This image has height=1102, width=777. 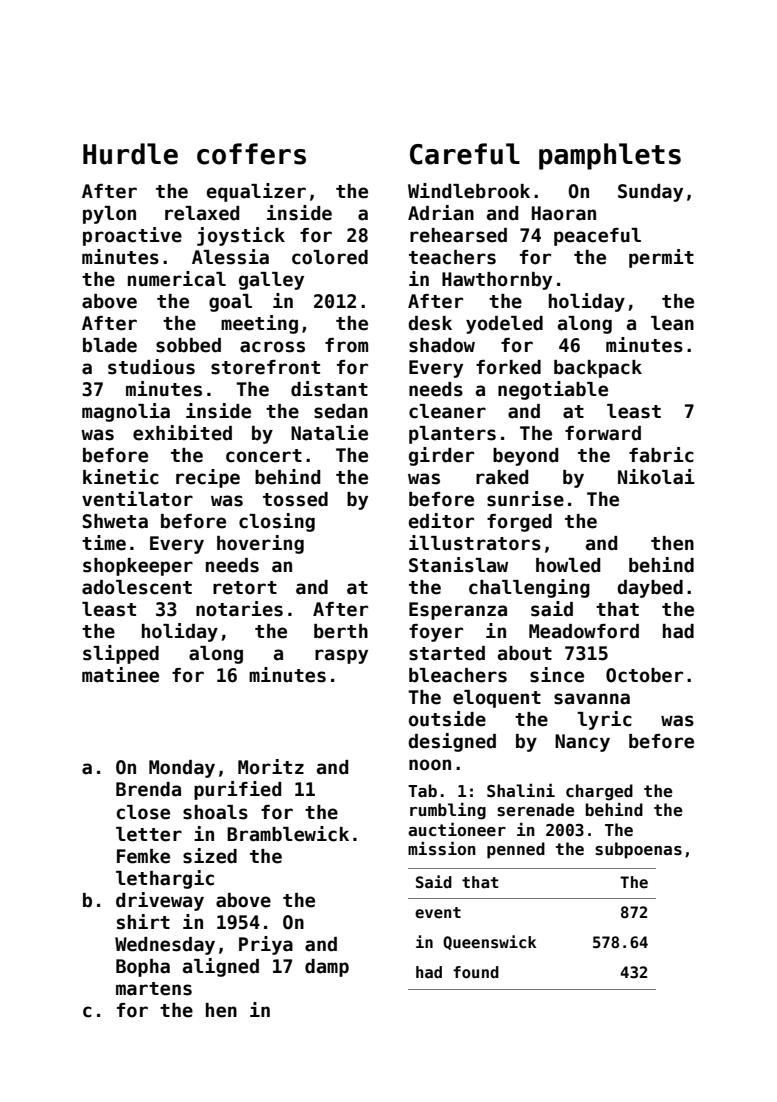 What do you see at coordinates (469, 191) in the image?
I see `Windlebrook` at bounding box center [469, 191].
